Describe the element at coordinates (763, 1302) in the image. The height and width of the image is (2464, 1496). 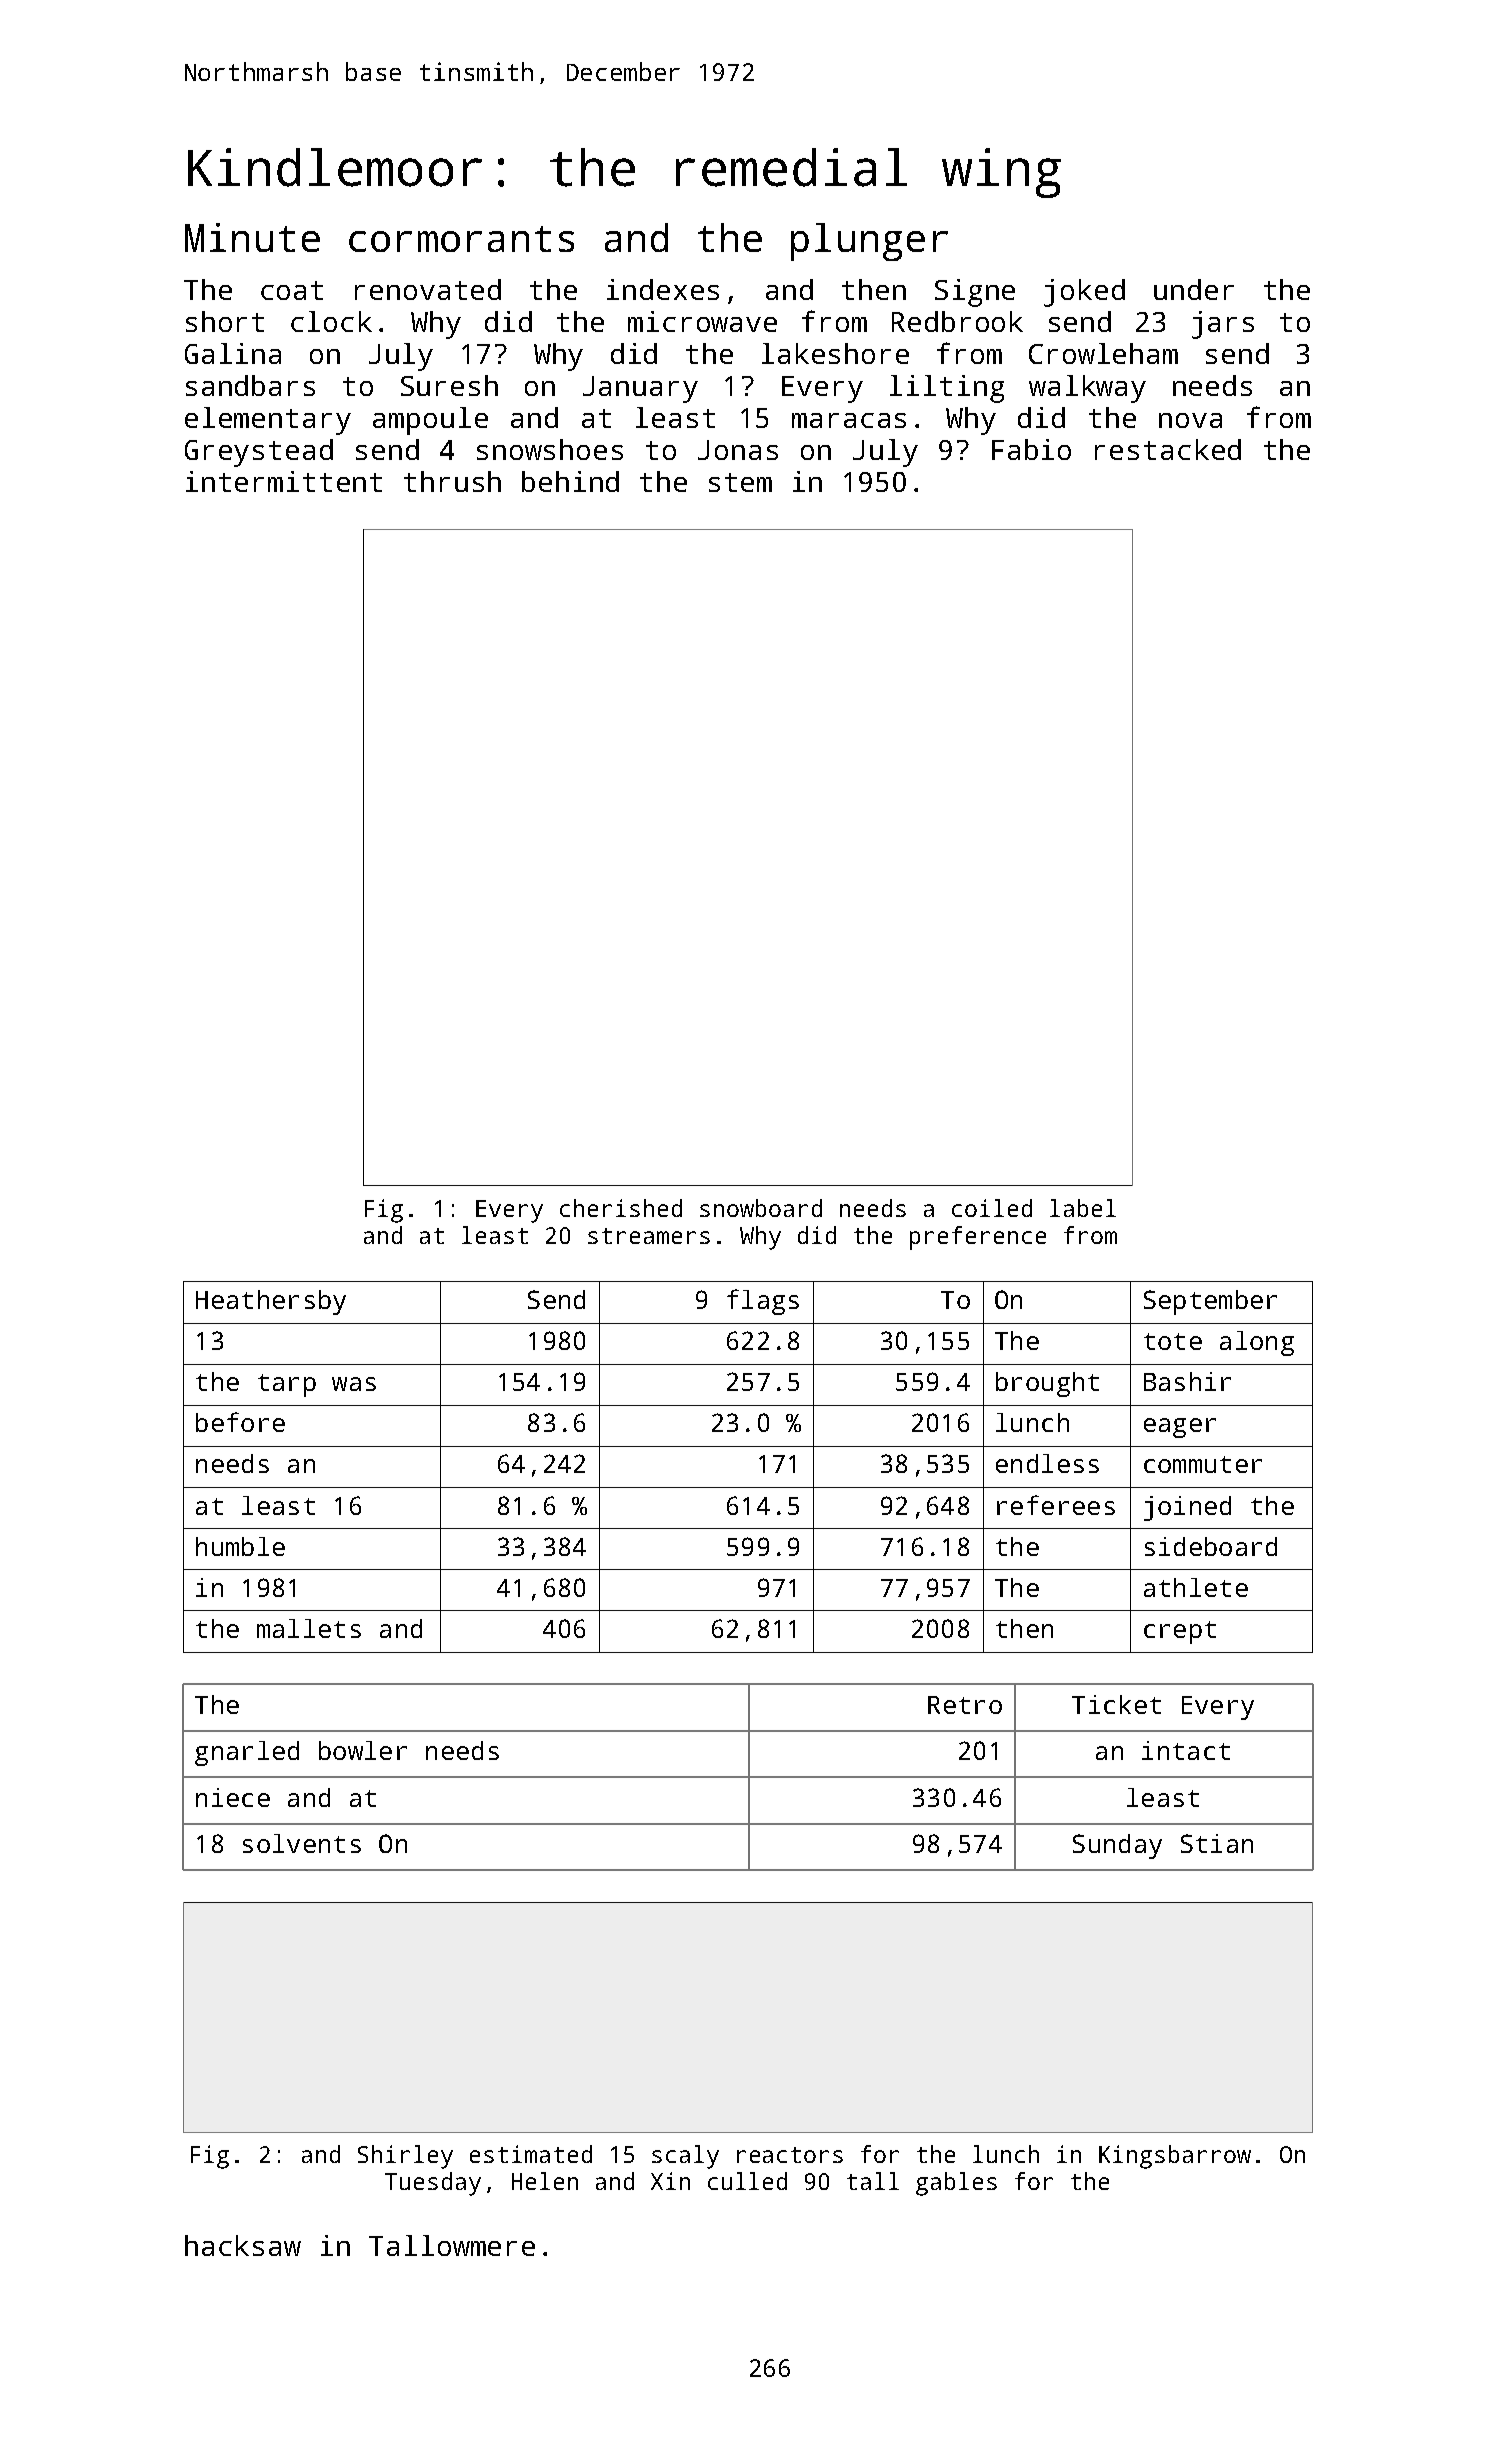
I see `flags` at that location.
